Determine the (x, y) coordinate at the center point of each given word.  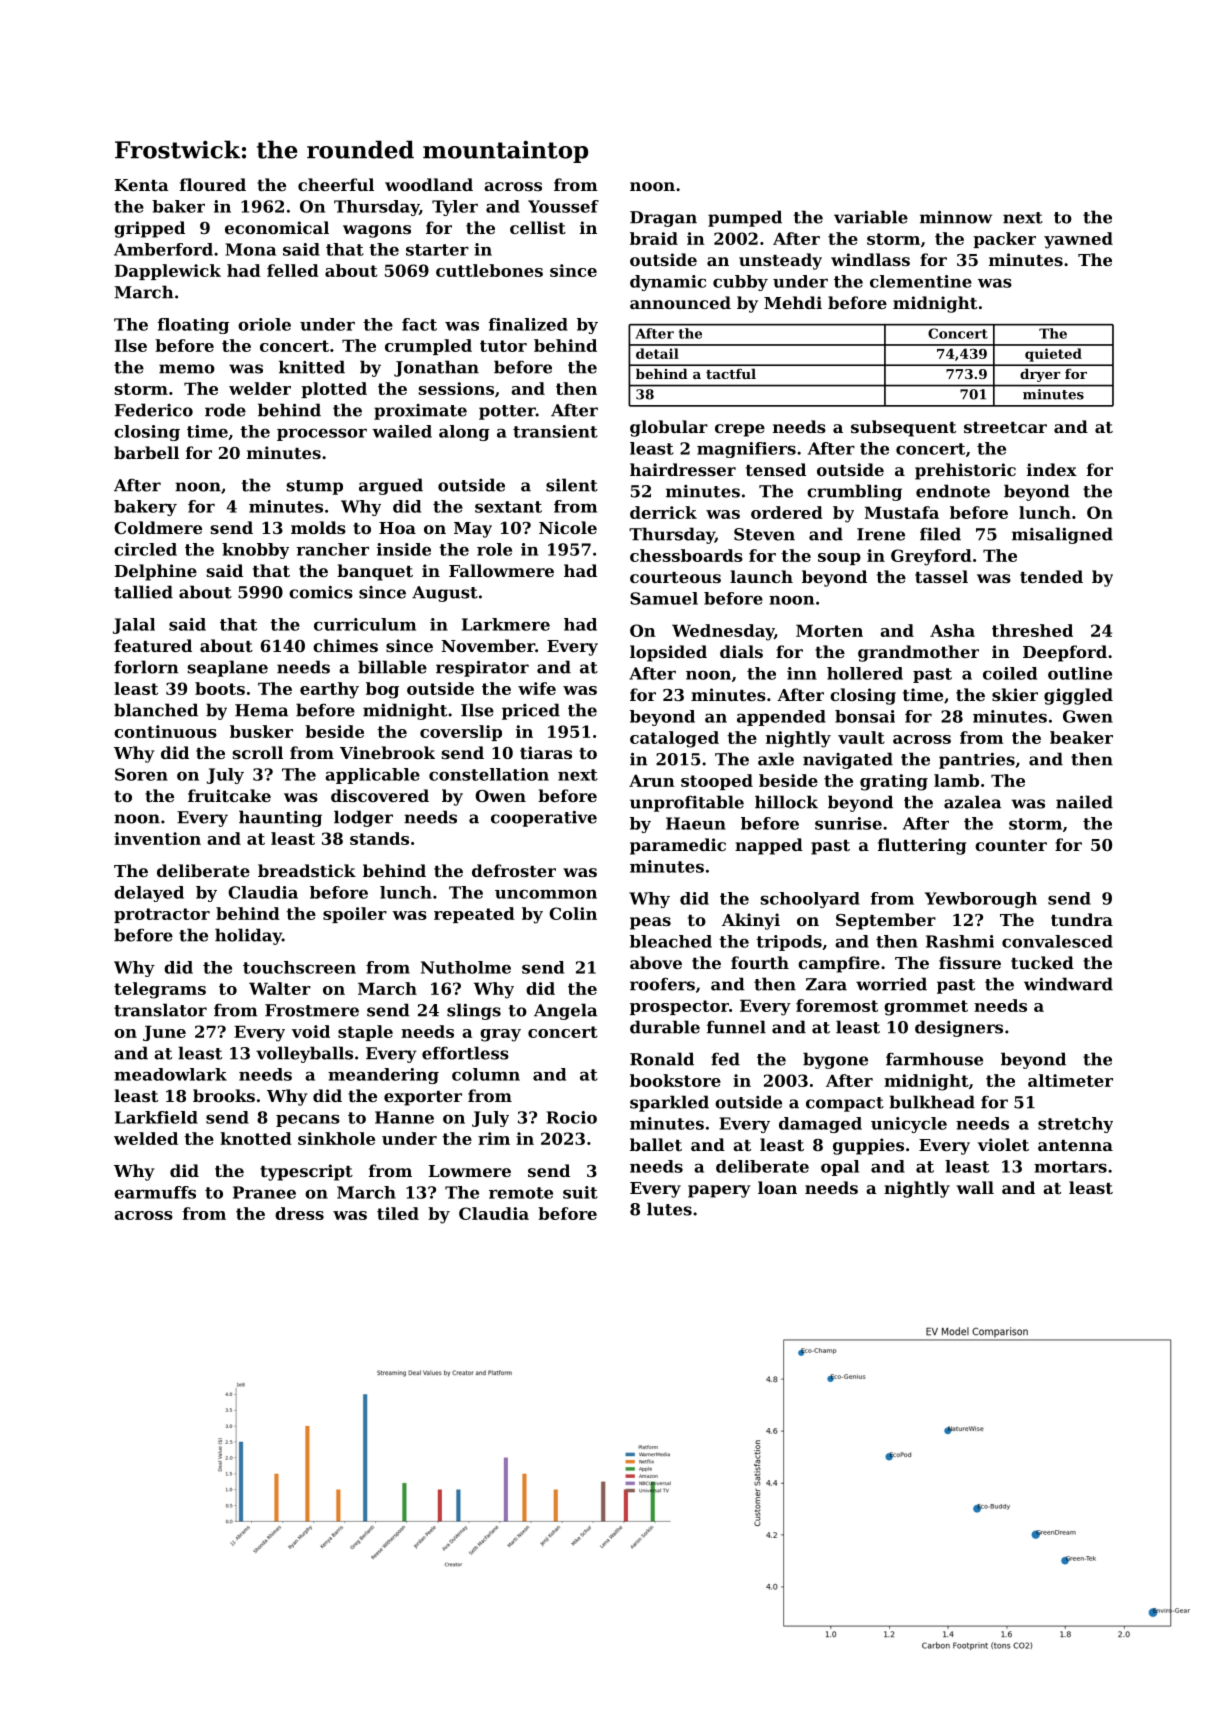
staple (365, 1033)
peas (650, 923)
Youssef (563, 206)
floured (213, 184)
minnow (956, 217)
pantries (977, 761)
